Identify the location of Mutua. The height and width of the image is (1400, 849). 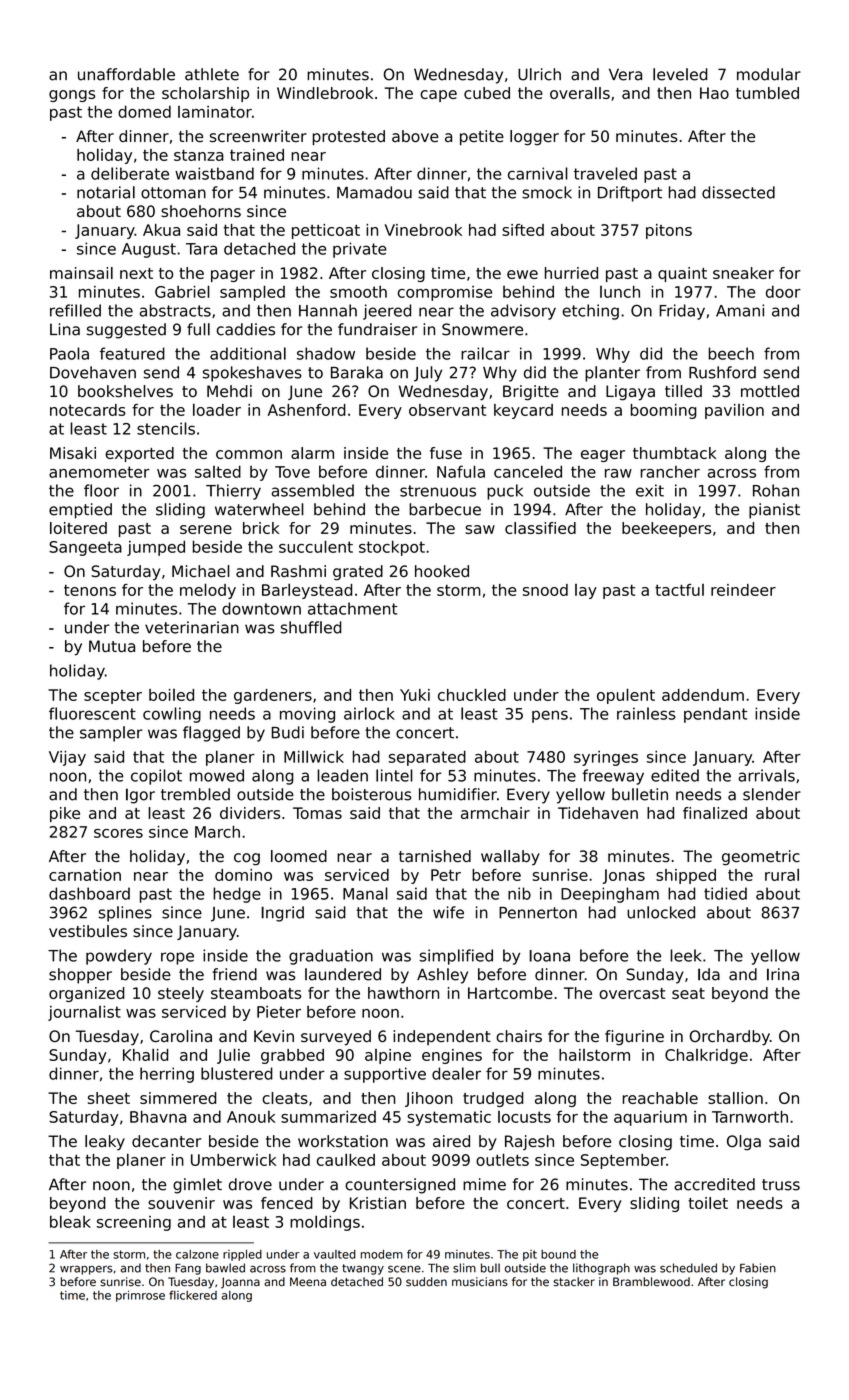
(112, 646).
